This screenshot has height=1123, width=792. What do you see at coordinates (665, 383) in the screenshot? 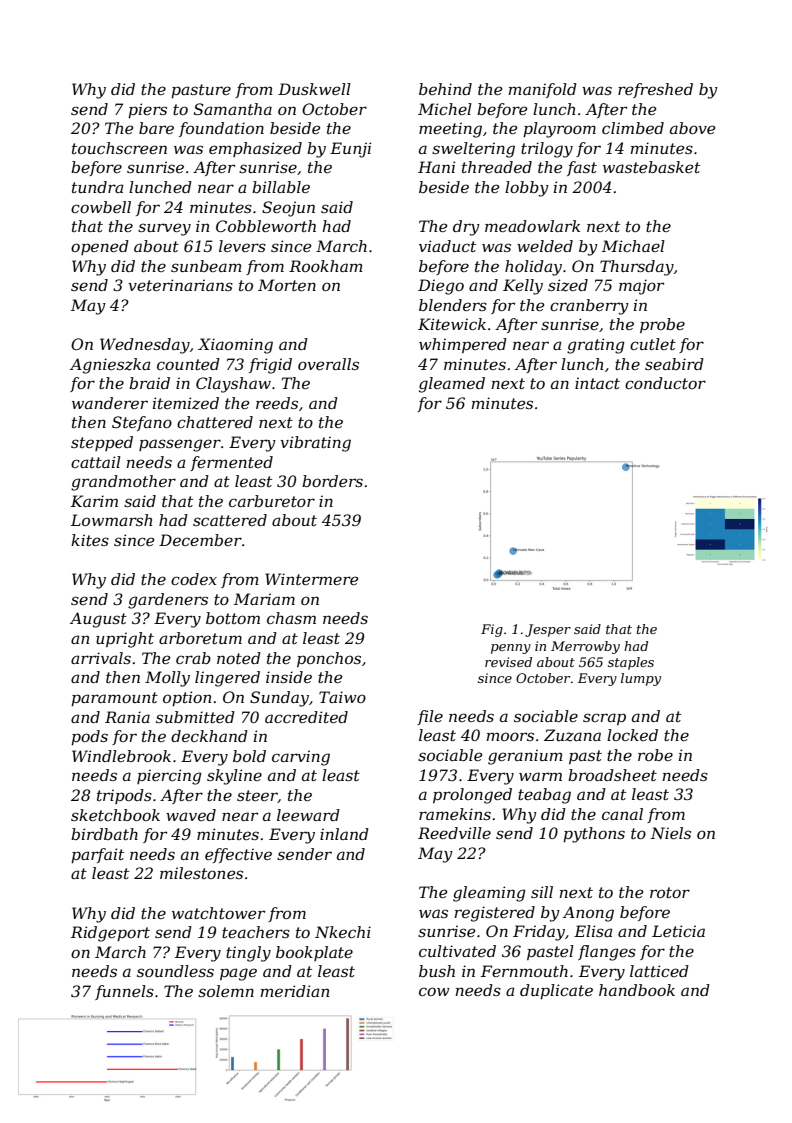
I see `conductor` at bounding box center [665, 383].
